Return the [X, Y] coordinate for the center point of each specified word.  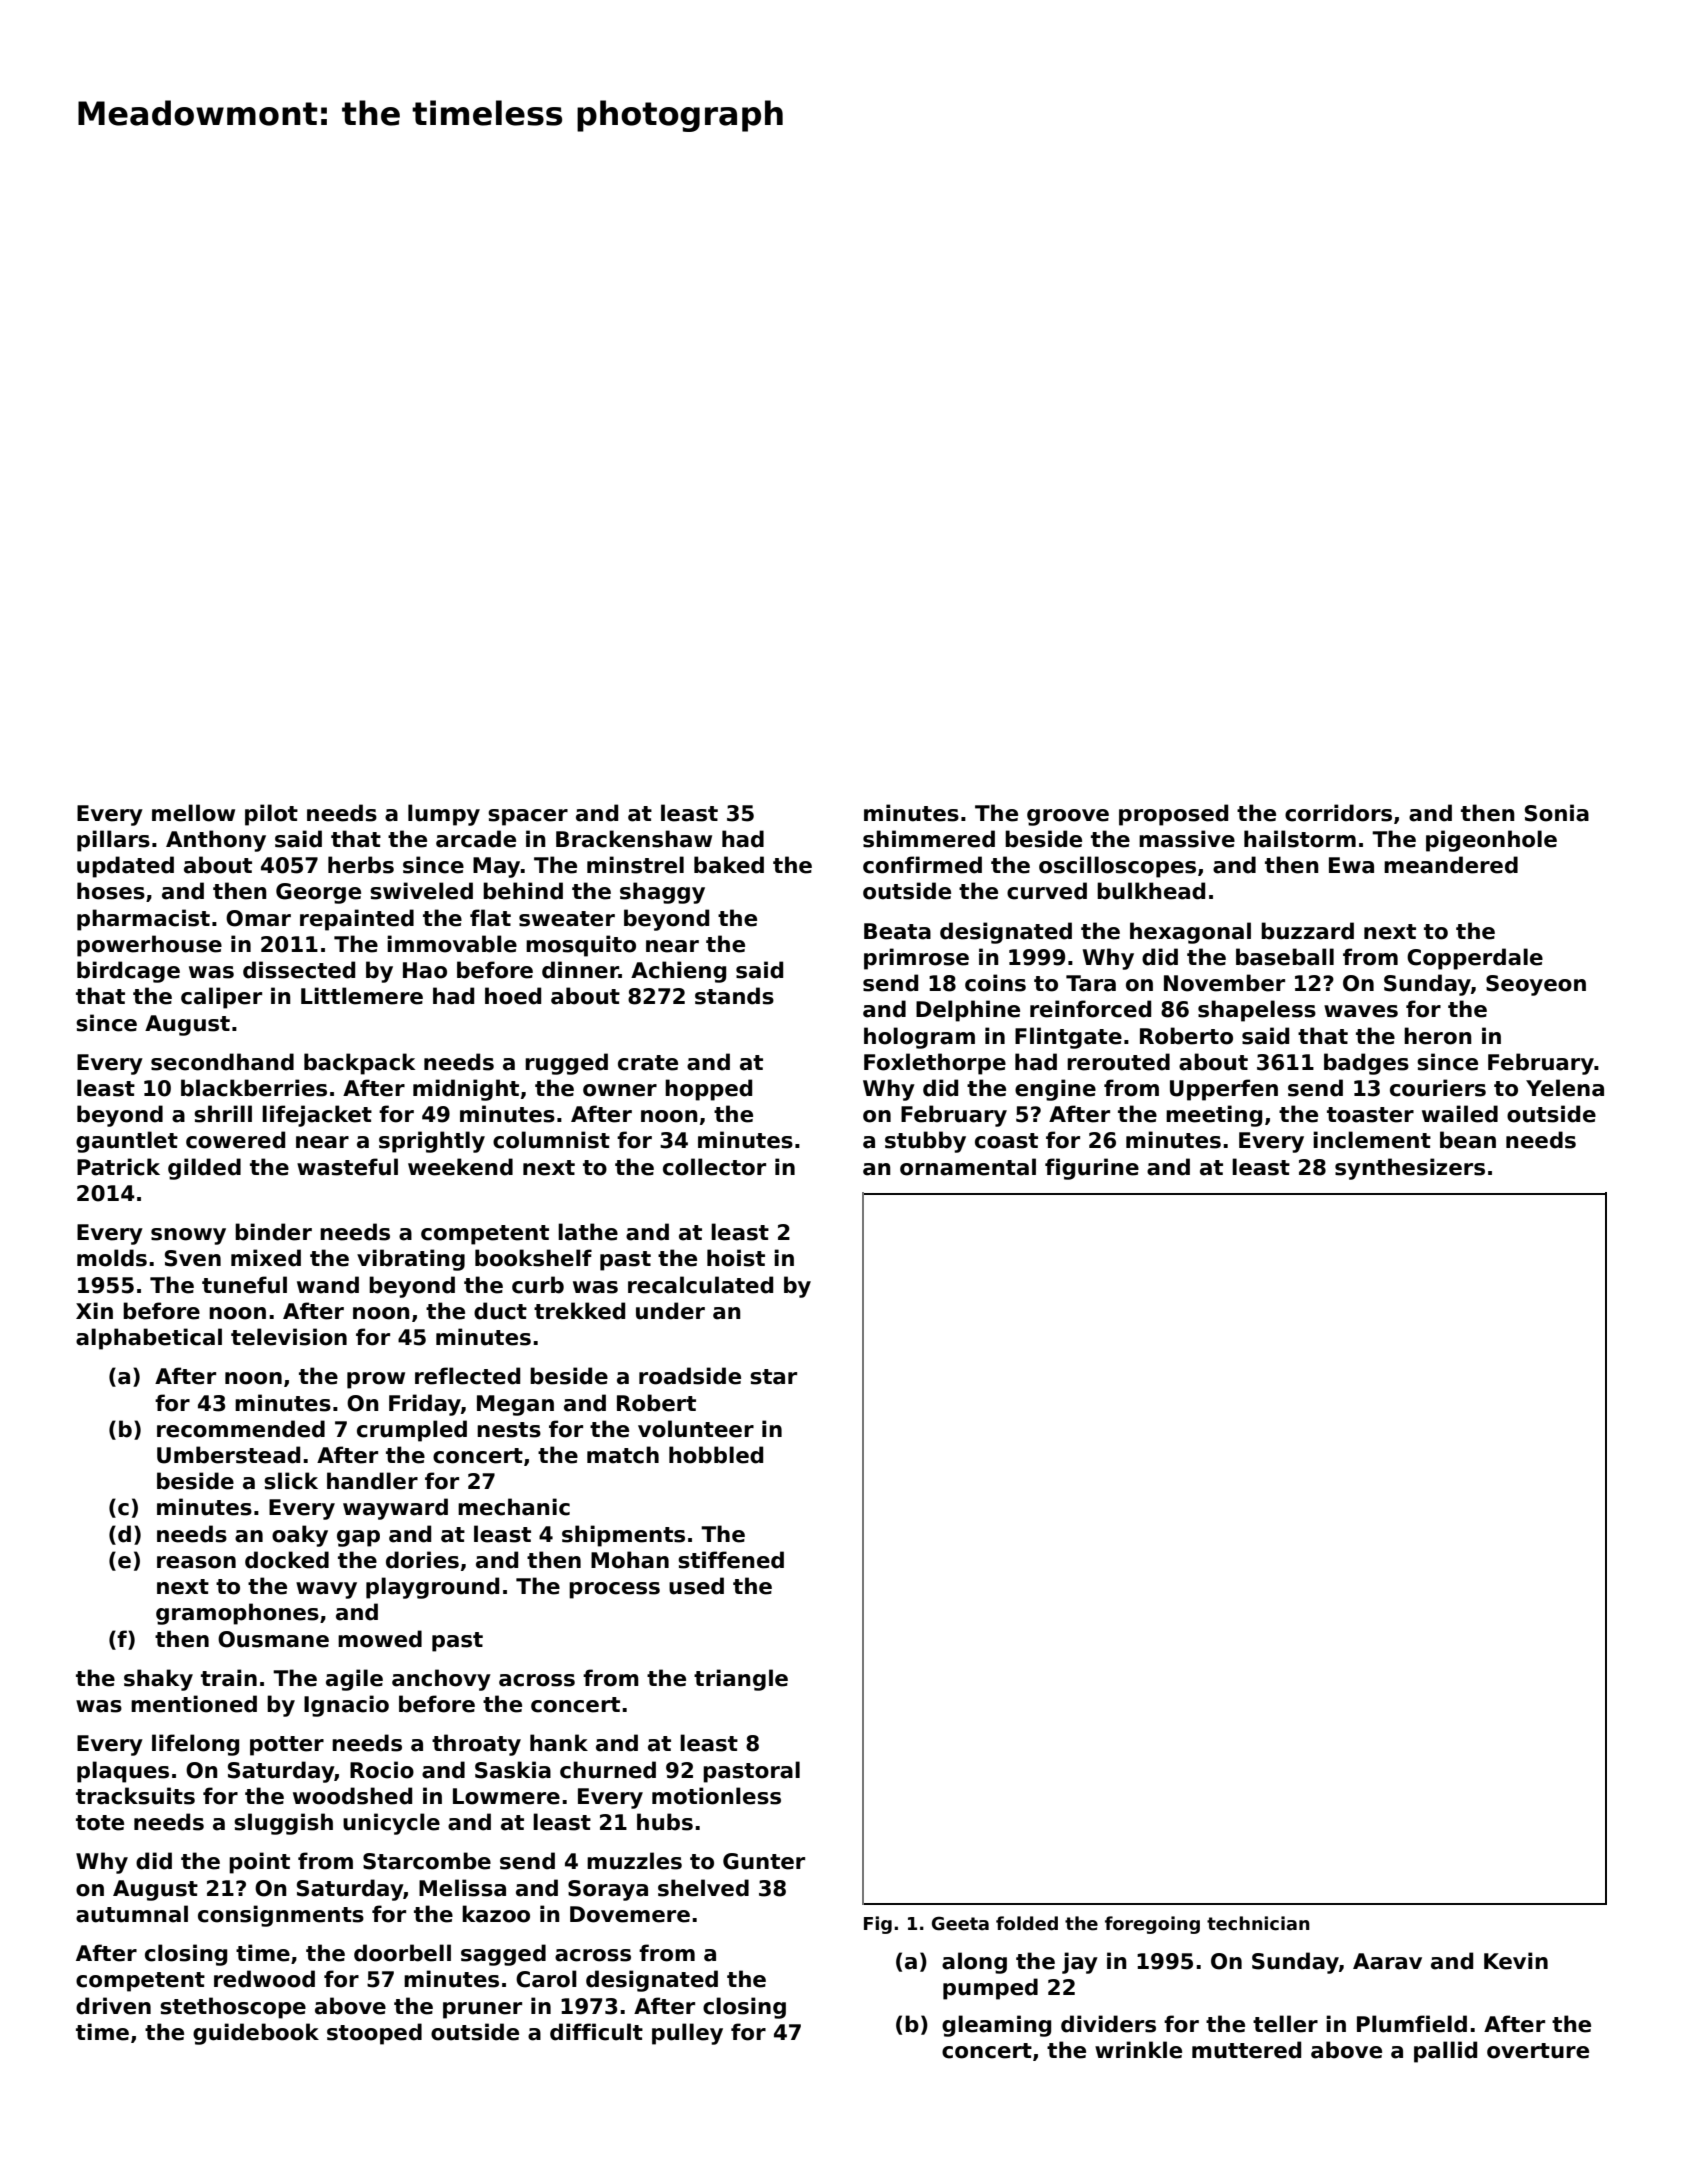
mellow [193, 813]
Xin [94, 1310]
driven [113, 2006]
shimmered [929, 839]
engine [1055, 1090]
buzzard [1307, 931]
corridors [1338, 813]
